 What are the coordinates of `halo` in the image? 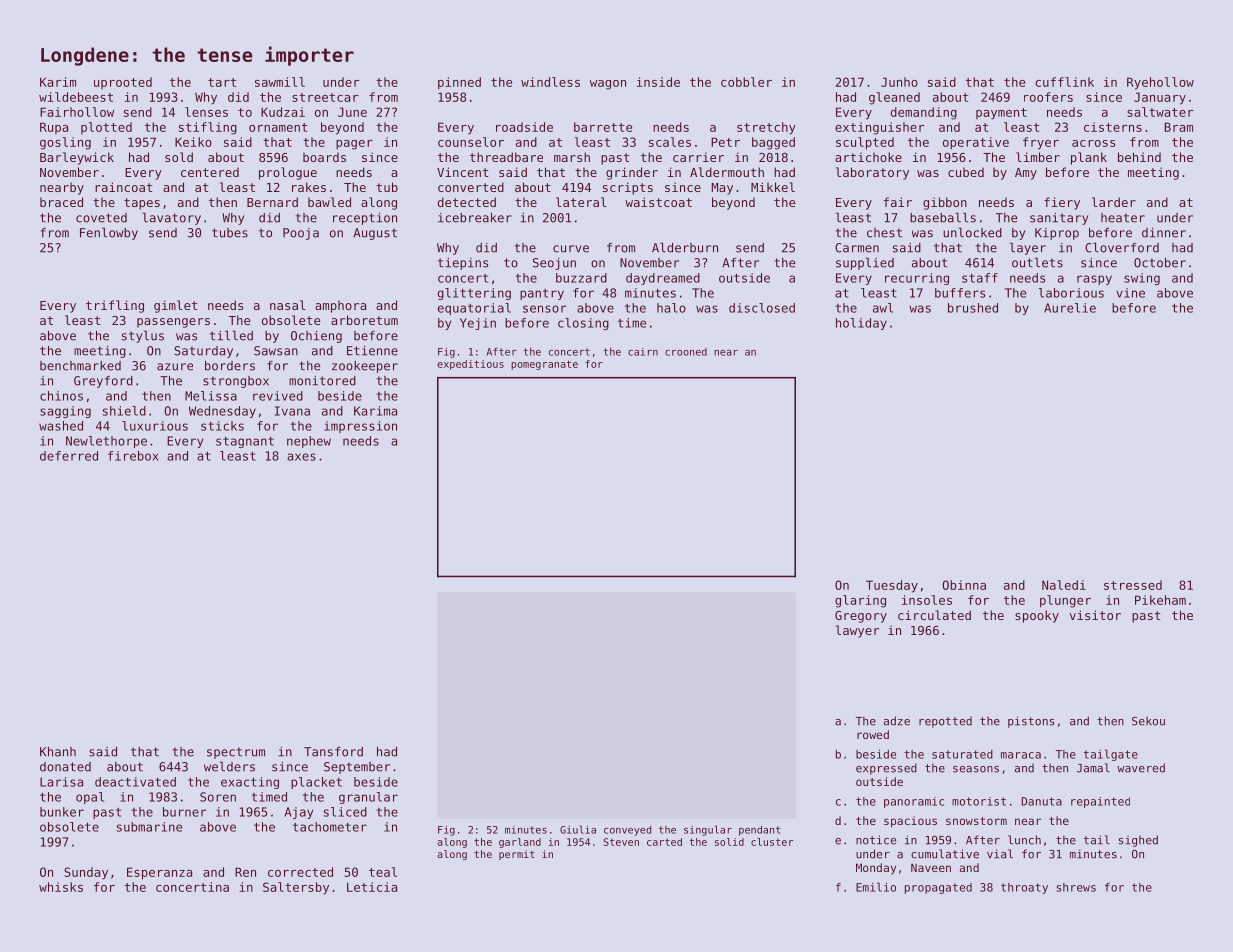 It's located at (671, 308).
